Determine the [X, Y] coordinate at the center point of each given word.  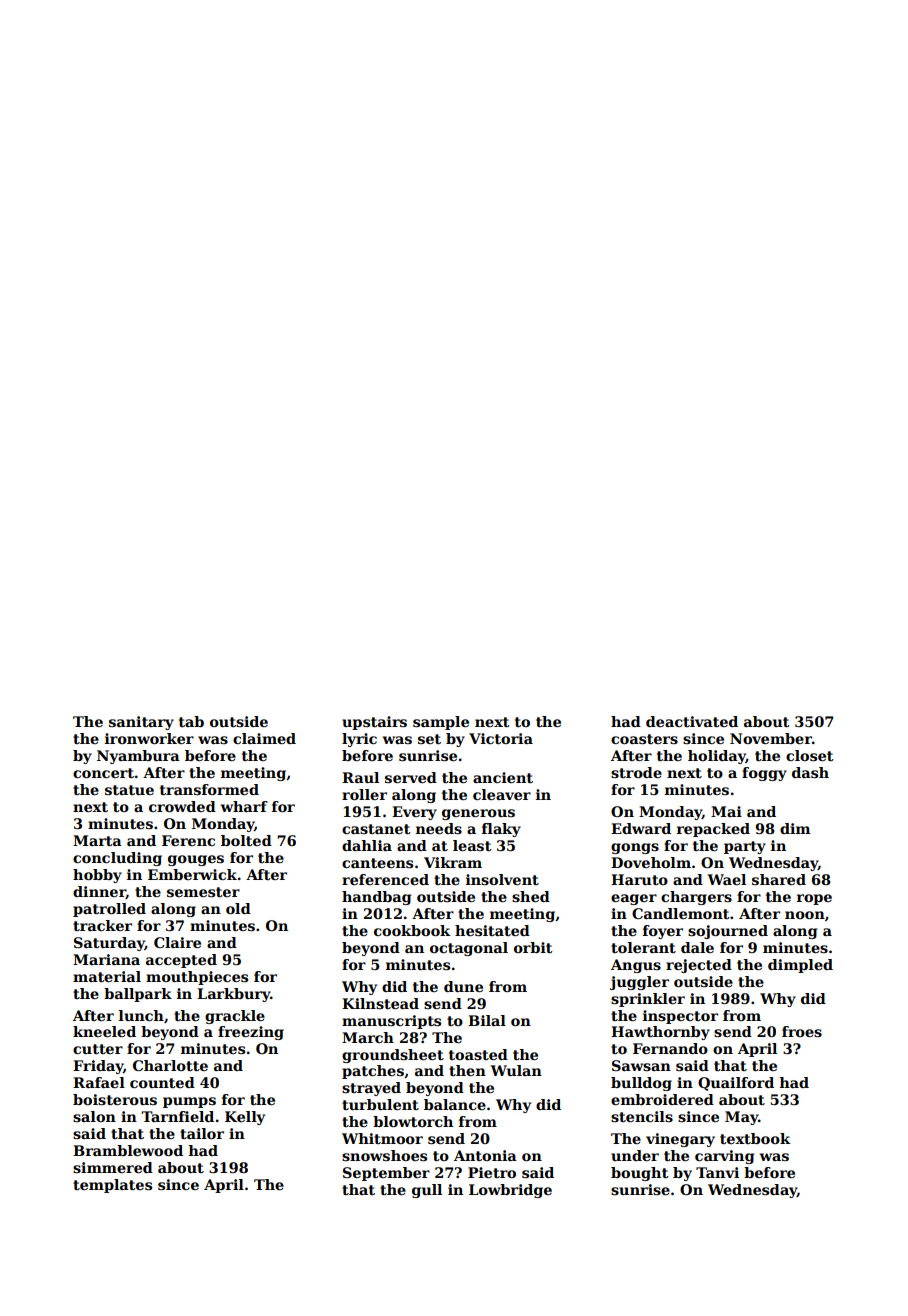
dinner [99, 892]
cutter [98, 1049]
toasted [478, 1054]
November [771, 738]
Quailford [736, 1084]
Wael [726, 879]
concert [104, 773]
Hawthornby [660, 1033]
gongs [635, 848]
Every [414, 813]
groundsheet [393, 1056]
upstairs [374, 723]
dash [810, 772]
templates [112, 1186]
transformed [209, 789]
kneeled [104, 1031]
